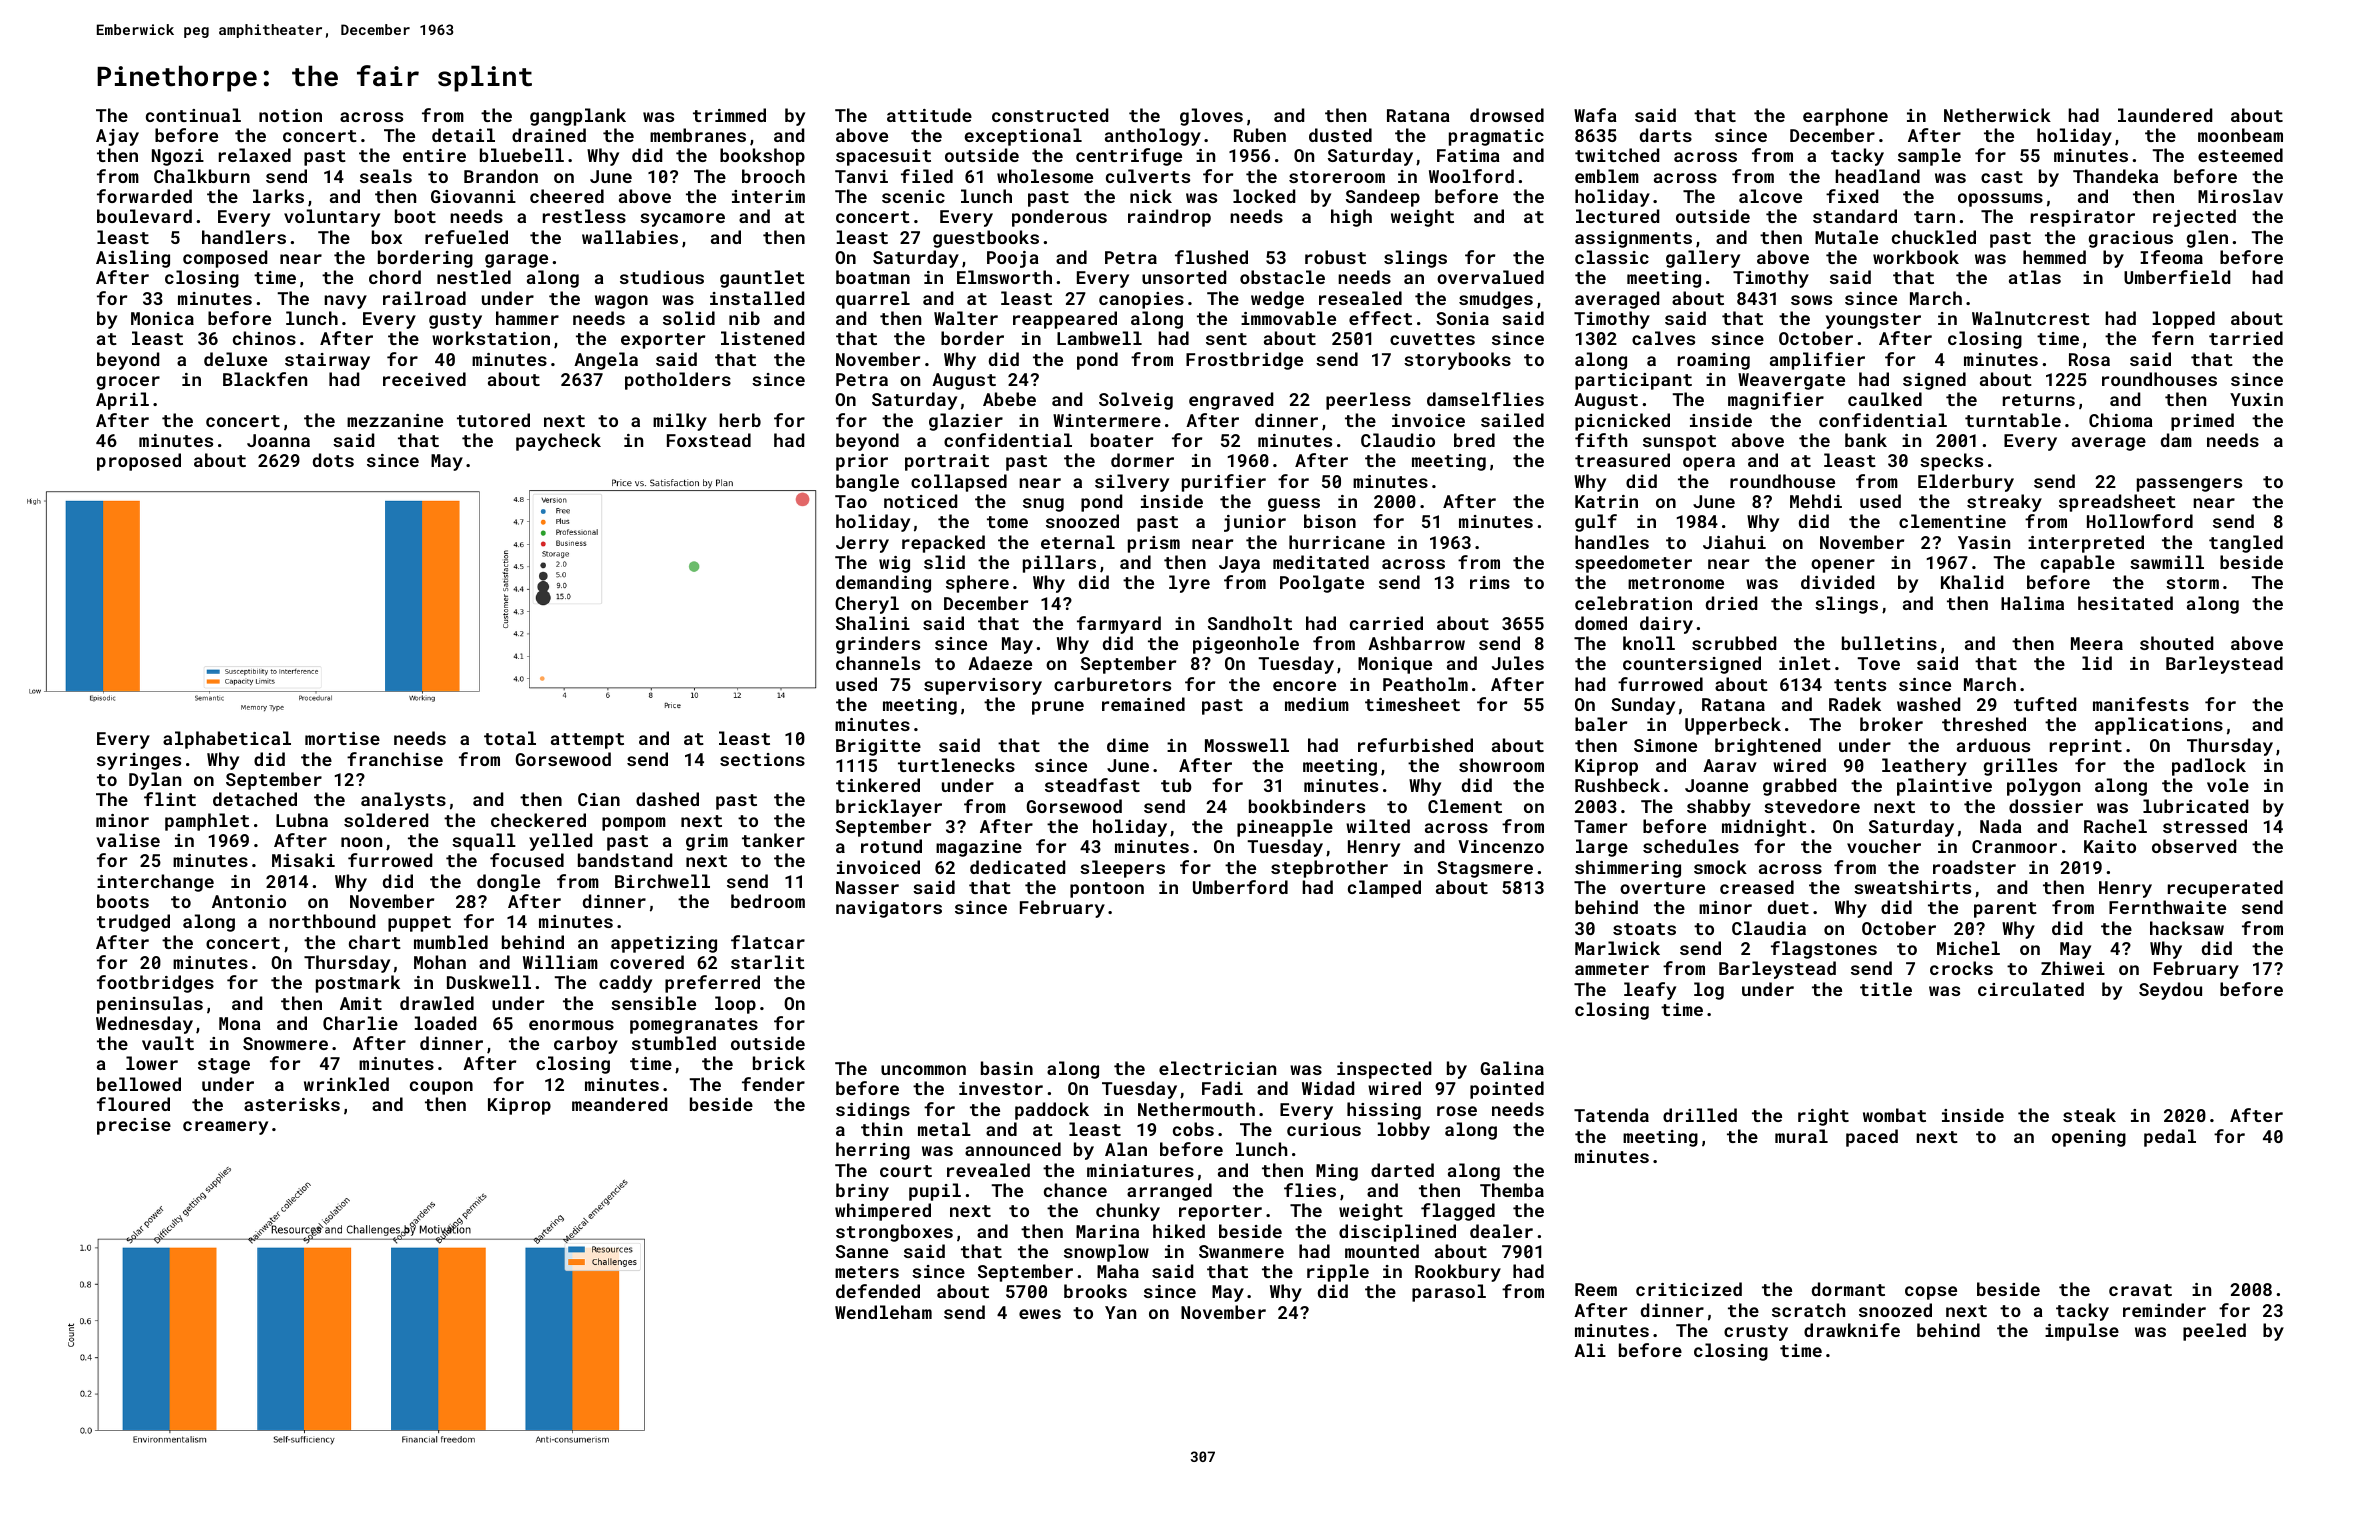 Image resolution: width=2380 pixels, height=1540 pixels. Describe the element at coordinates (193, 115) in the screenshot. I see `continual` at that location.
